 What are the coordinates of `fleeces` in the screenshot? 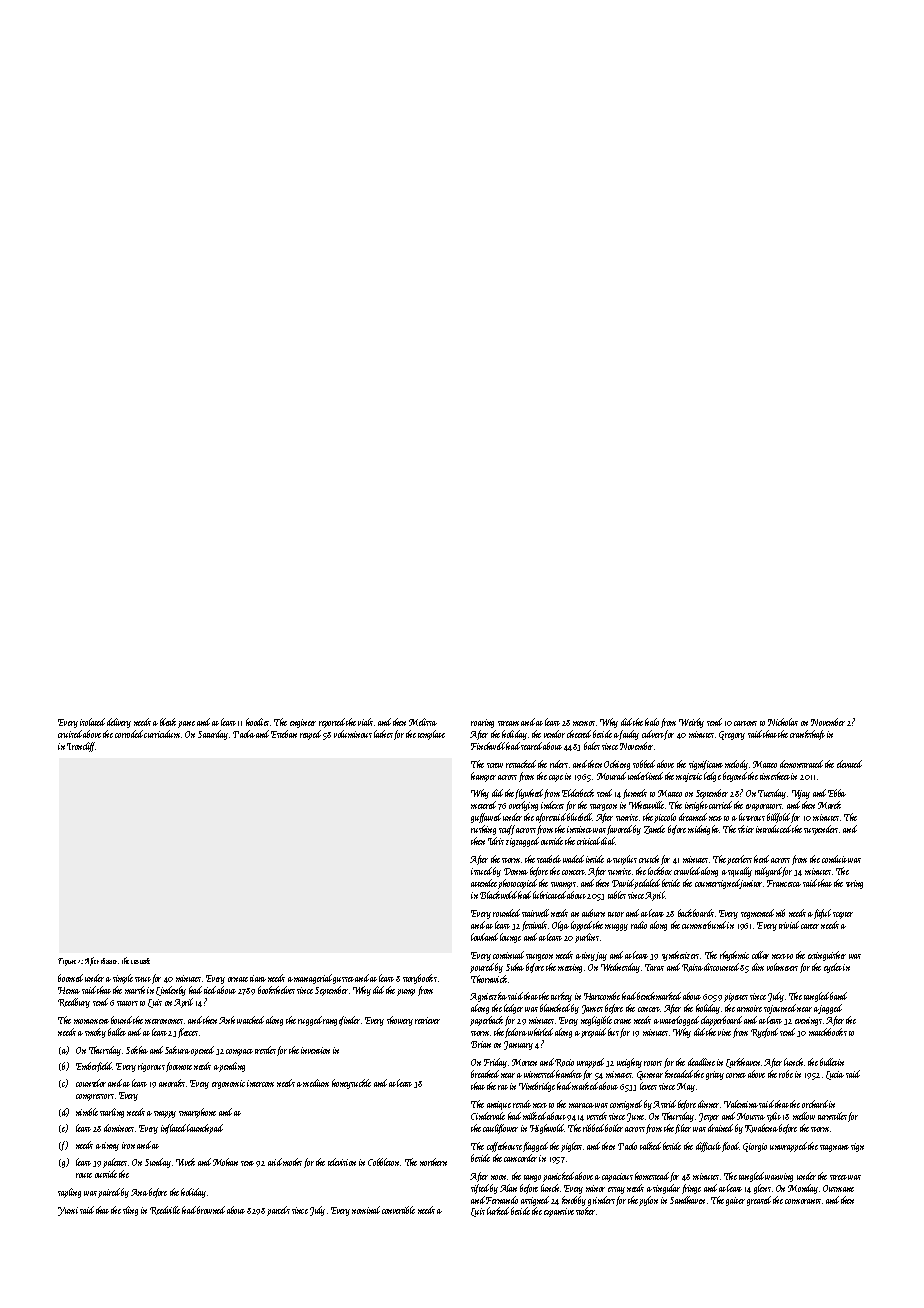 It's located at (188, 1033).
